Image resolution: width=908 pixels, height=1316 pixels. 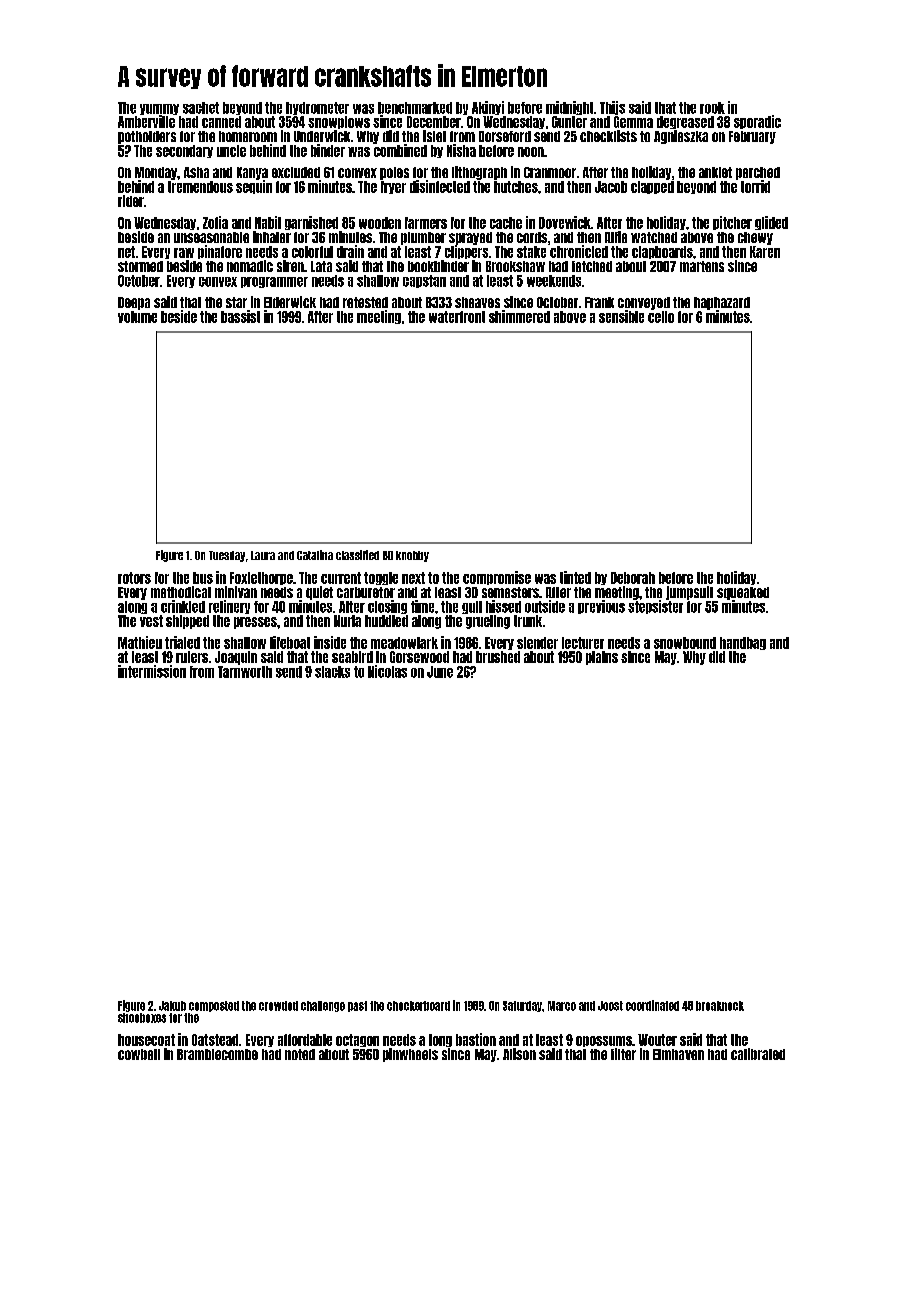 What do you see at coordinates (685, 643) in the page?
I see `snowbound` at bounding box center [685, 643].
